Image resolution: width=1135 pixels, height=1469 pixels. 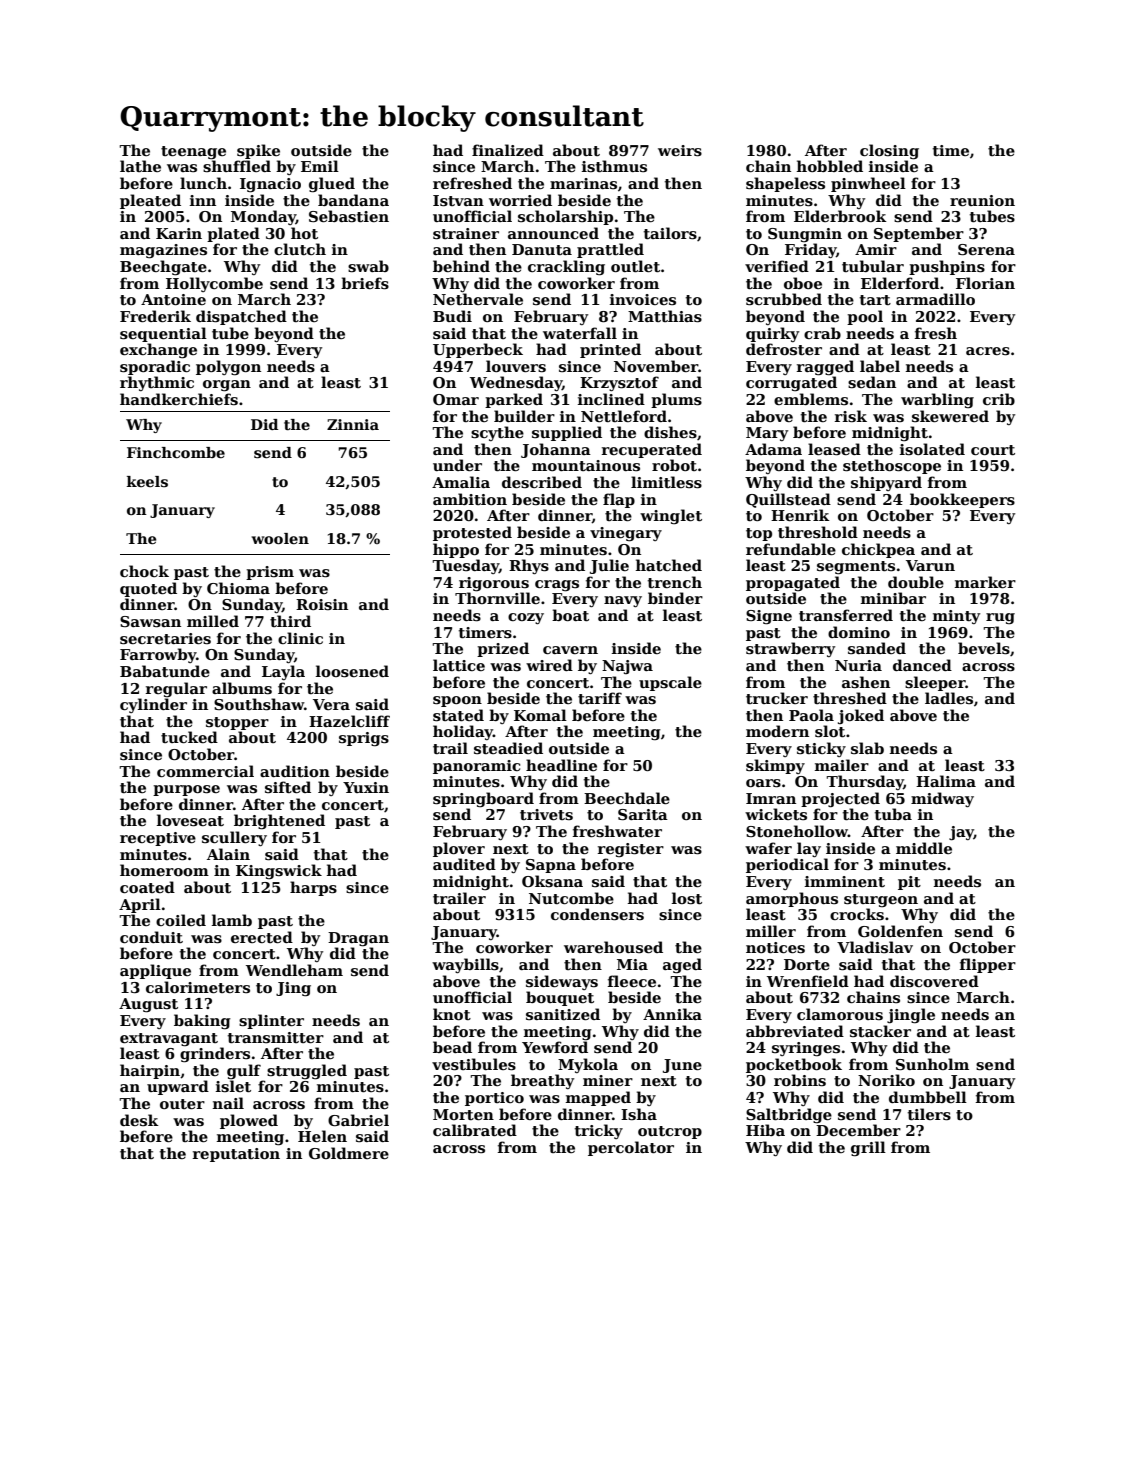 What do you see at coordinates (784, 299) in the image?
I see `scrubbed` at bounding box center [784, 299].
